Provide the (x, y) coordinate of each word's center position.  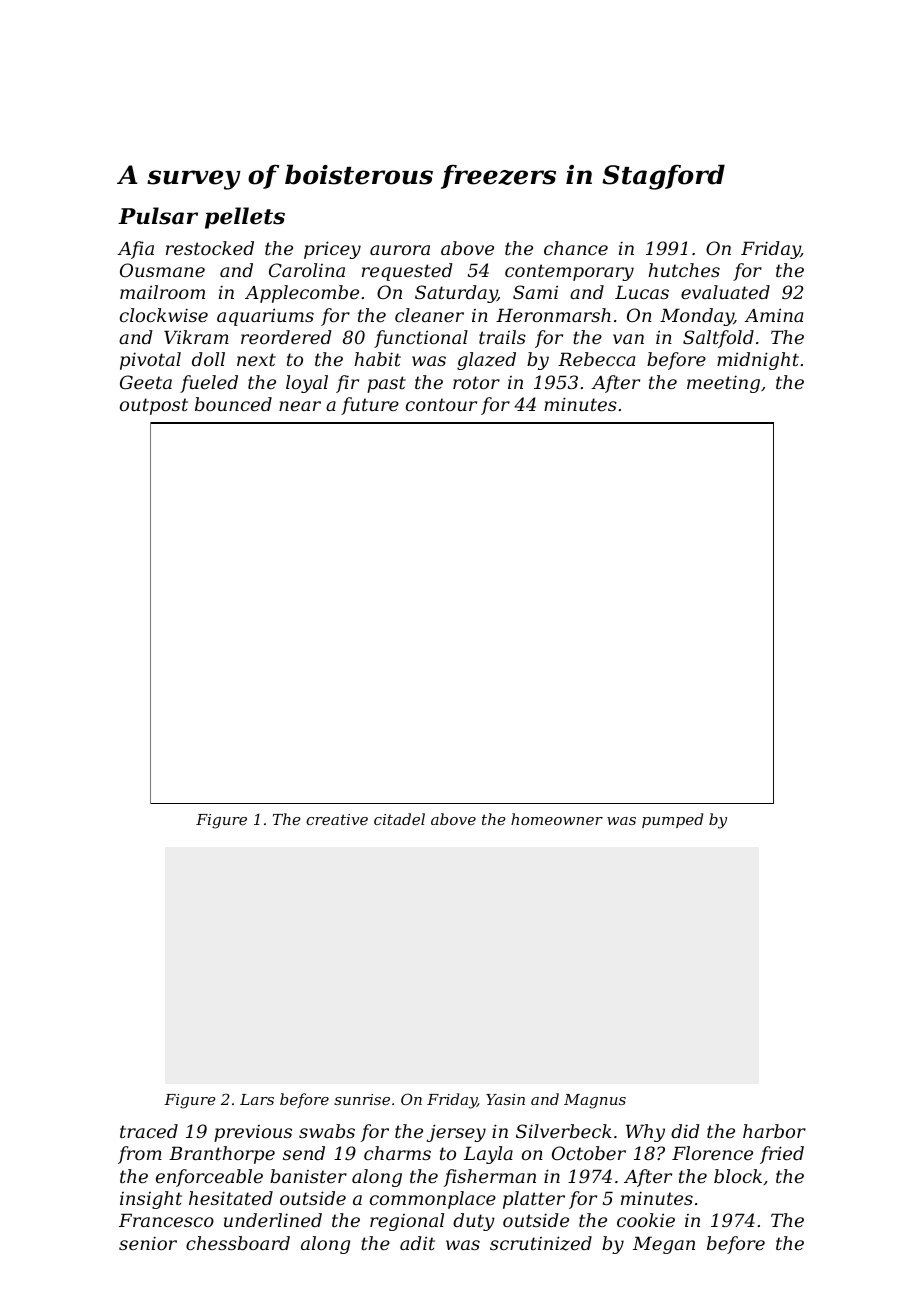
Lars (257, 1099)
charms (397, 1153)
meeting (723, 384)
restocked (210, 248)
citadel (399, 819)
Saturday (456, 294)
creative (337, 819)
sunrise (362, 1099)
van (628, 339)
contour (441, 404)
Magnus (595, 1101)
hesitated (231, 1198)
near (300, 406)
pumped (672, 820)
